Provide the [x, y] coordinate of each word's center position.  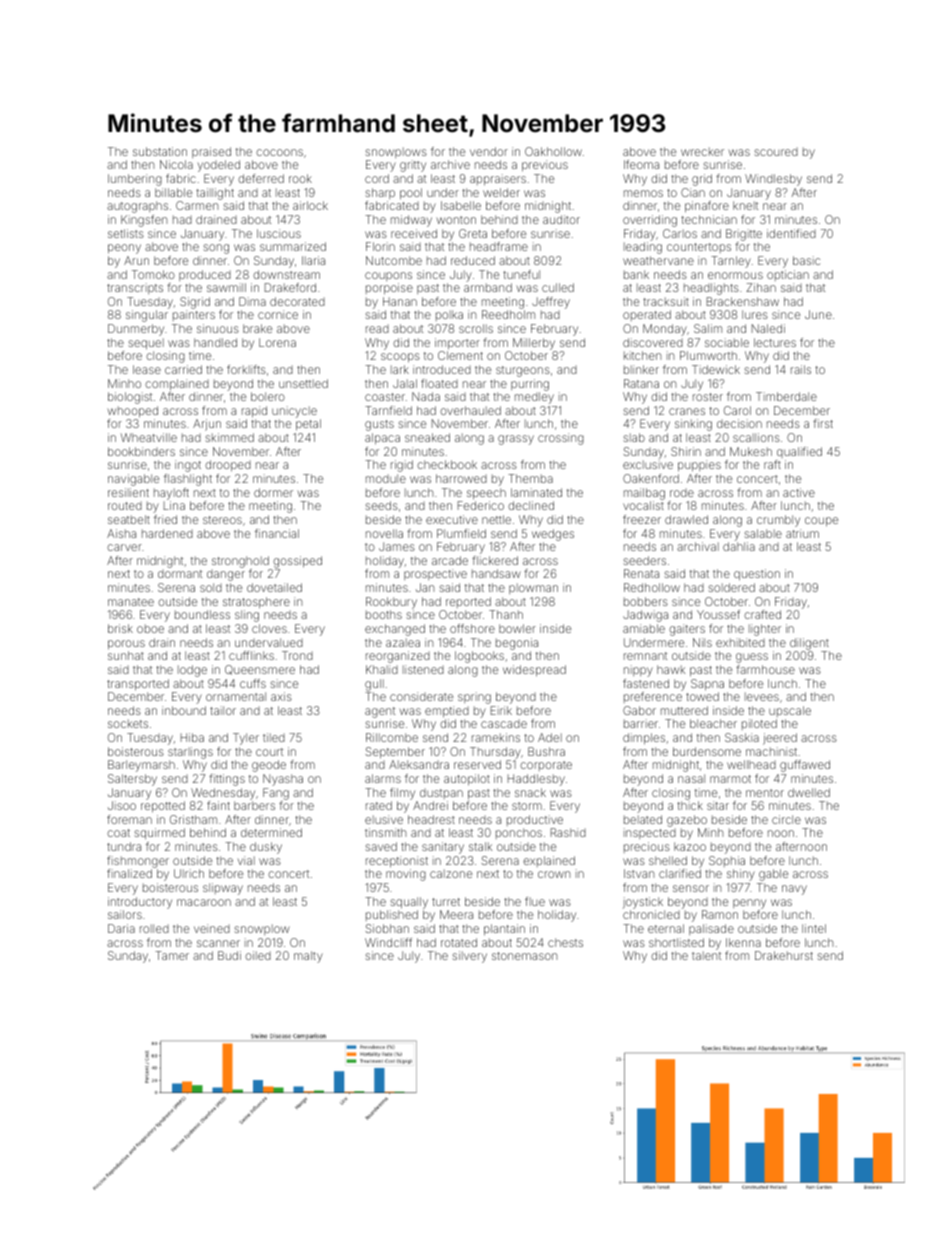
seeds [381, 505]
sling [247, 616]
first [823, 423]
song [216, 249]
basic [806, 260]
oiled [258, 955]
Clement [460, 355]
